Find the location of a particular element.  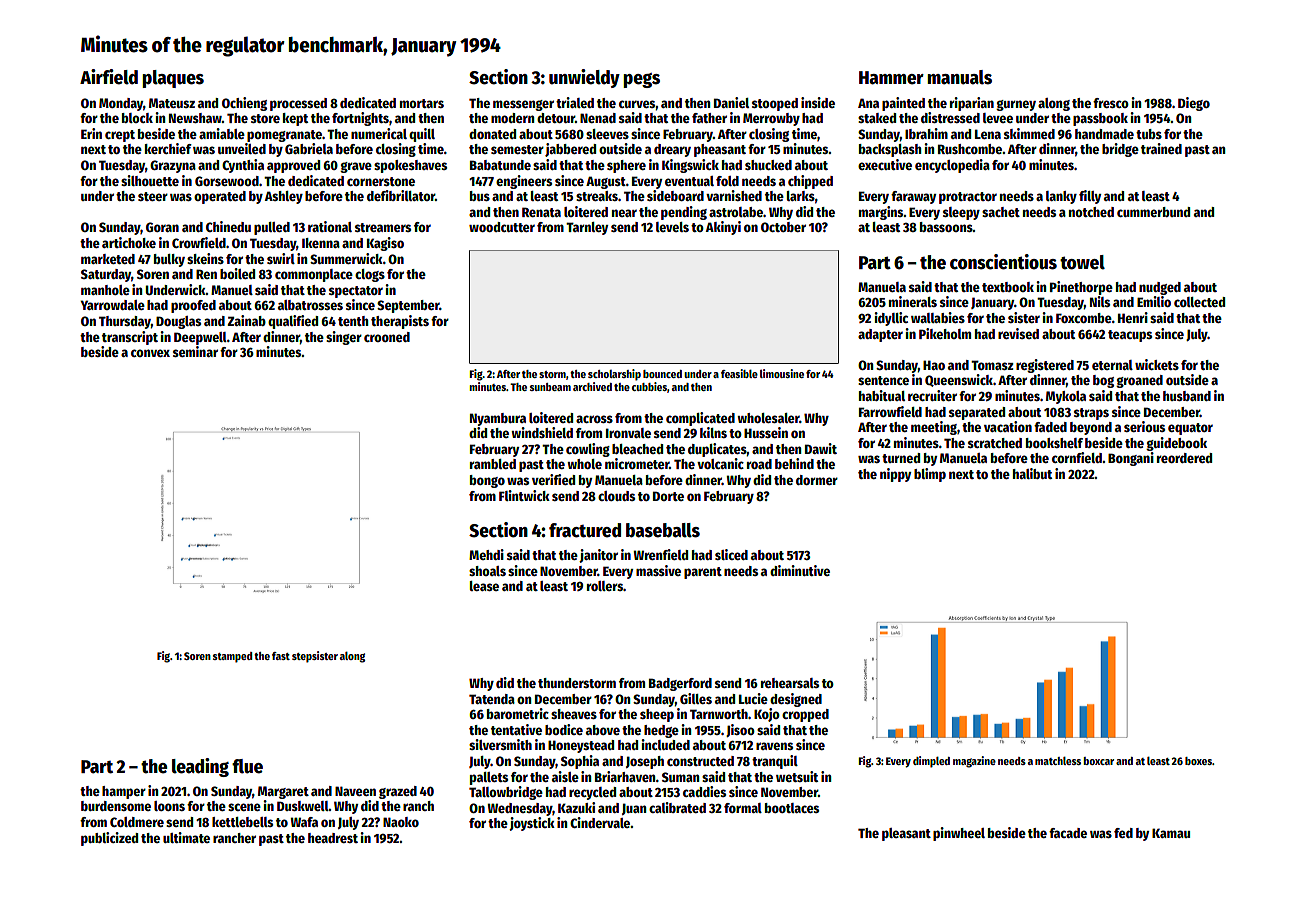

headrest is located at coordinates (333, 838).
